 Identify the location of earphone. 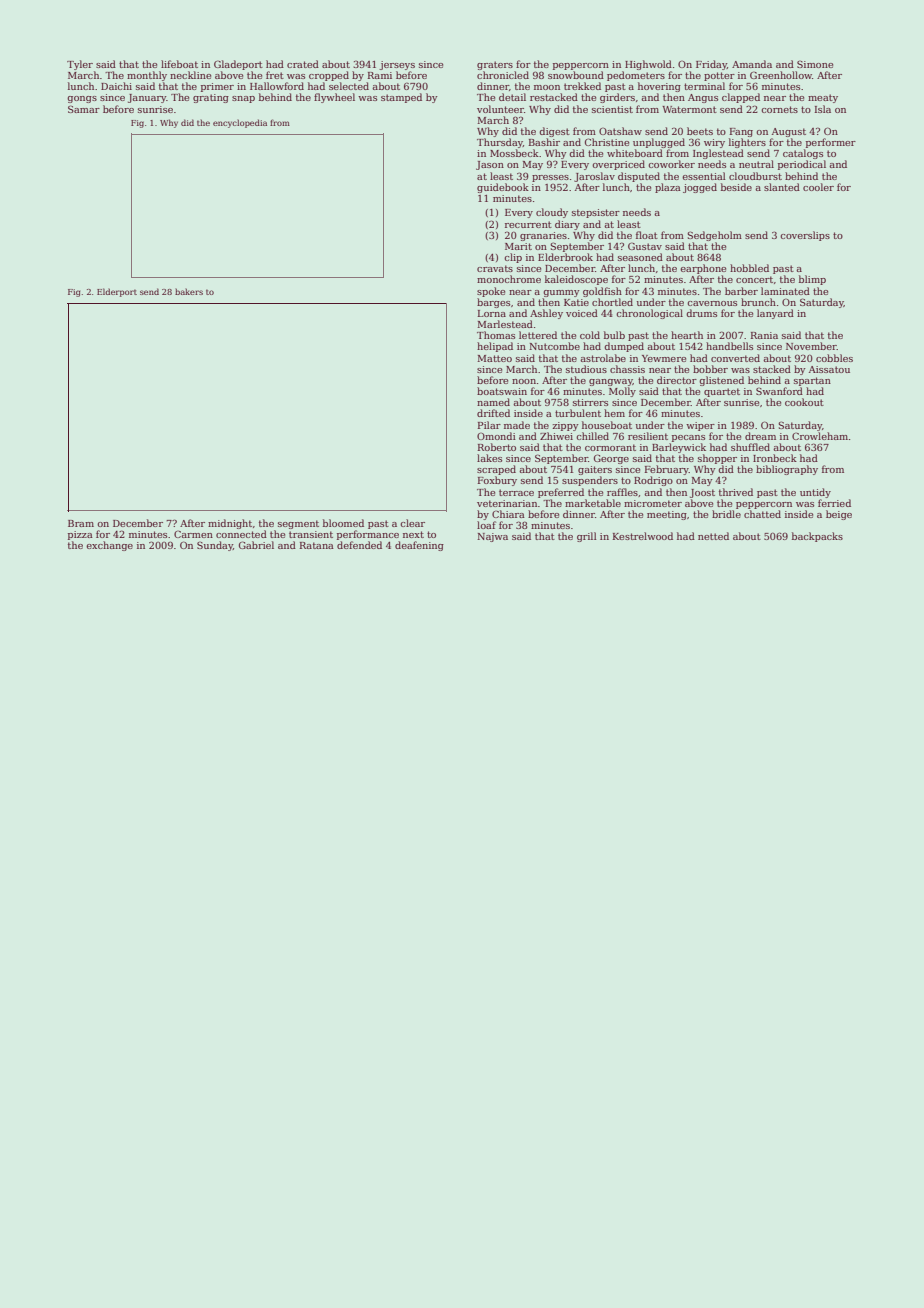
(703, 269).
